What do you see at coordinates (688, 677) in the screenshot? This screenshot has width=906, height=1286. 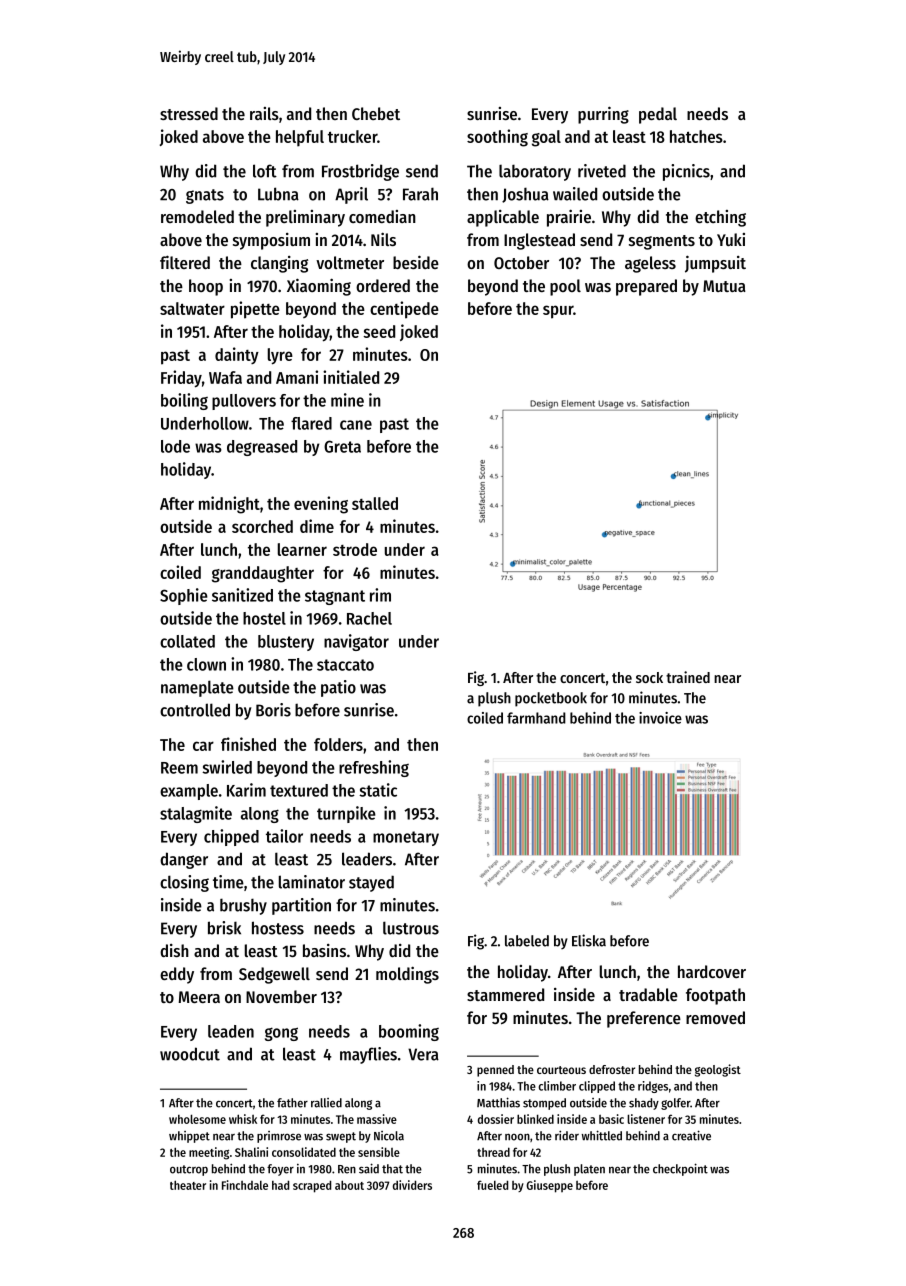 I see `trained` at bounding box center [688, 677].
